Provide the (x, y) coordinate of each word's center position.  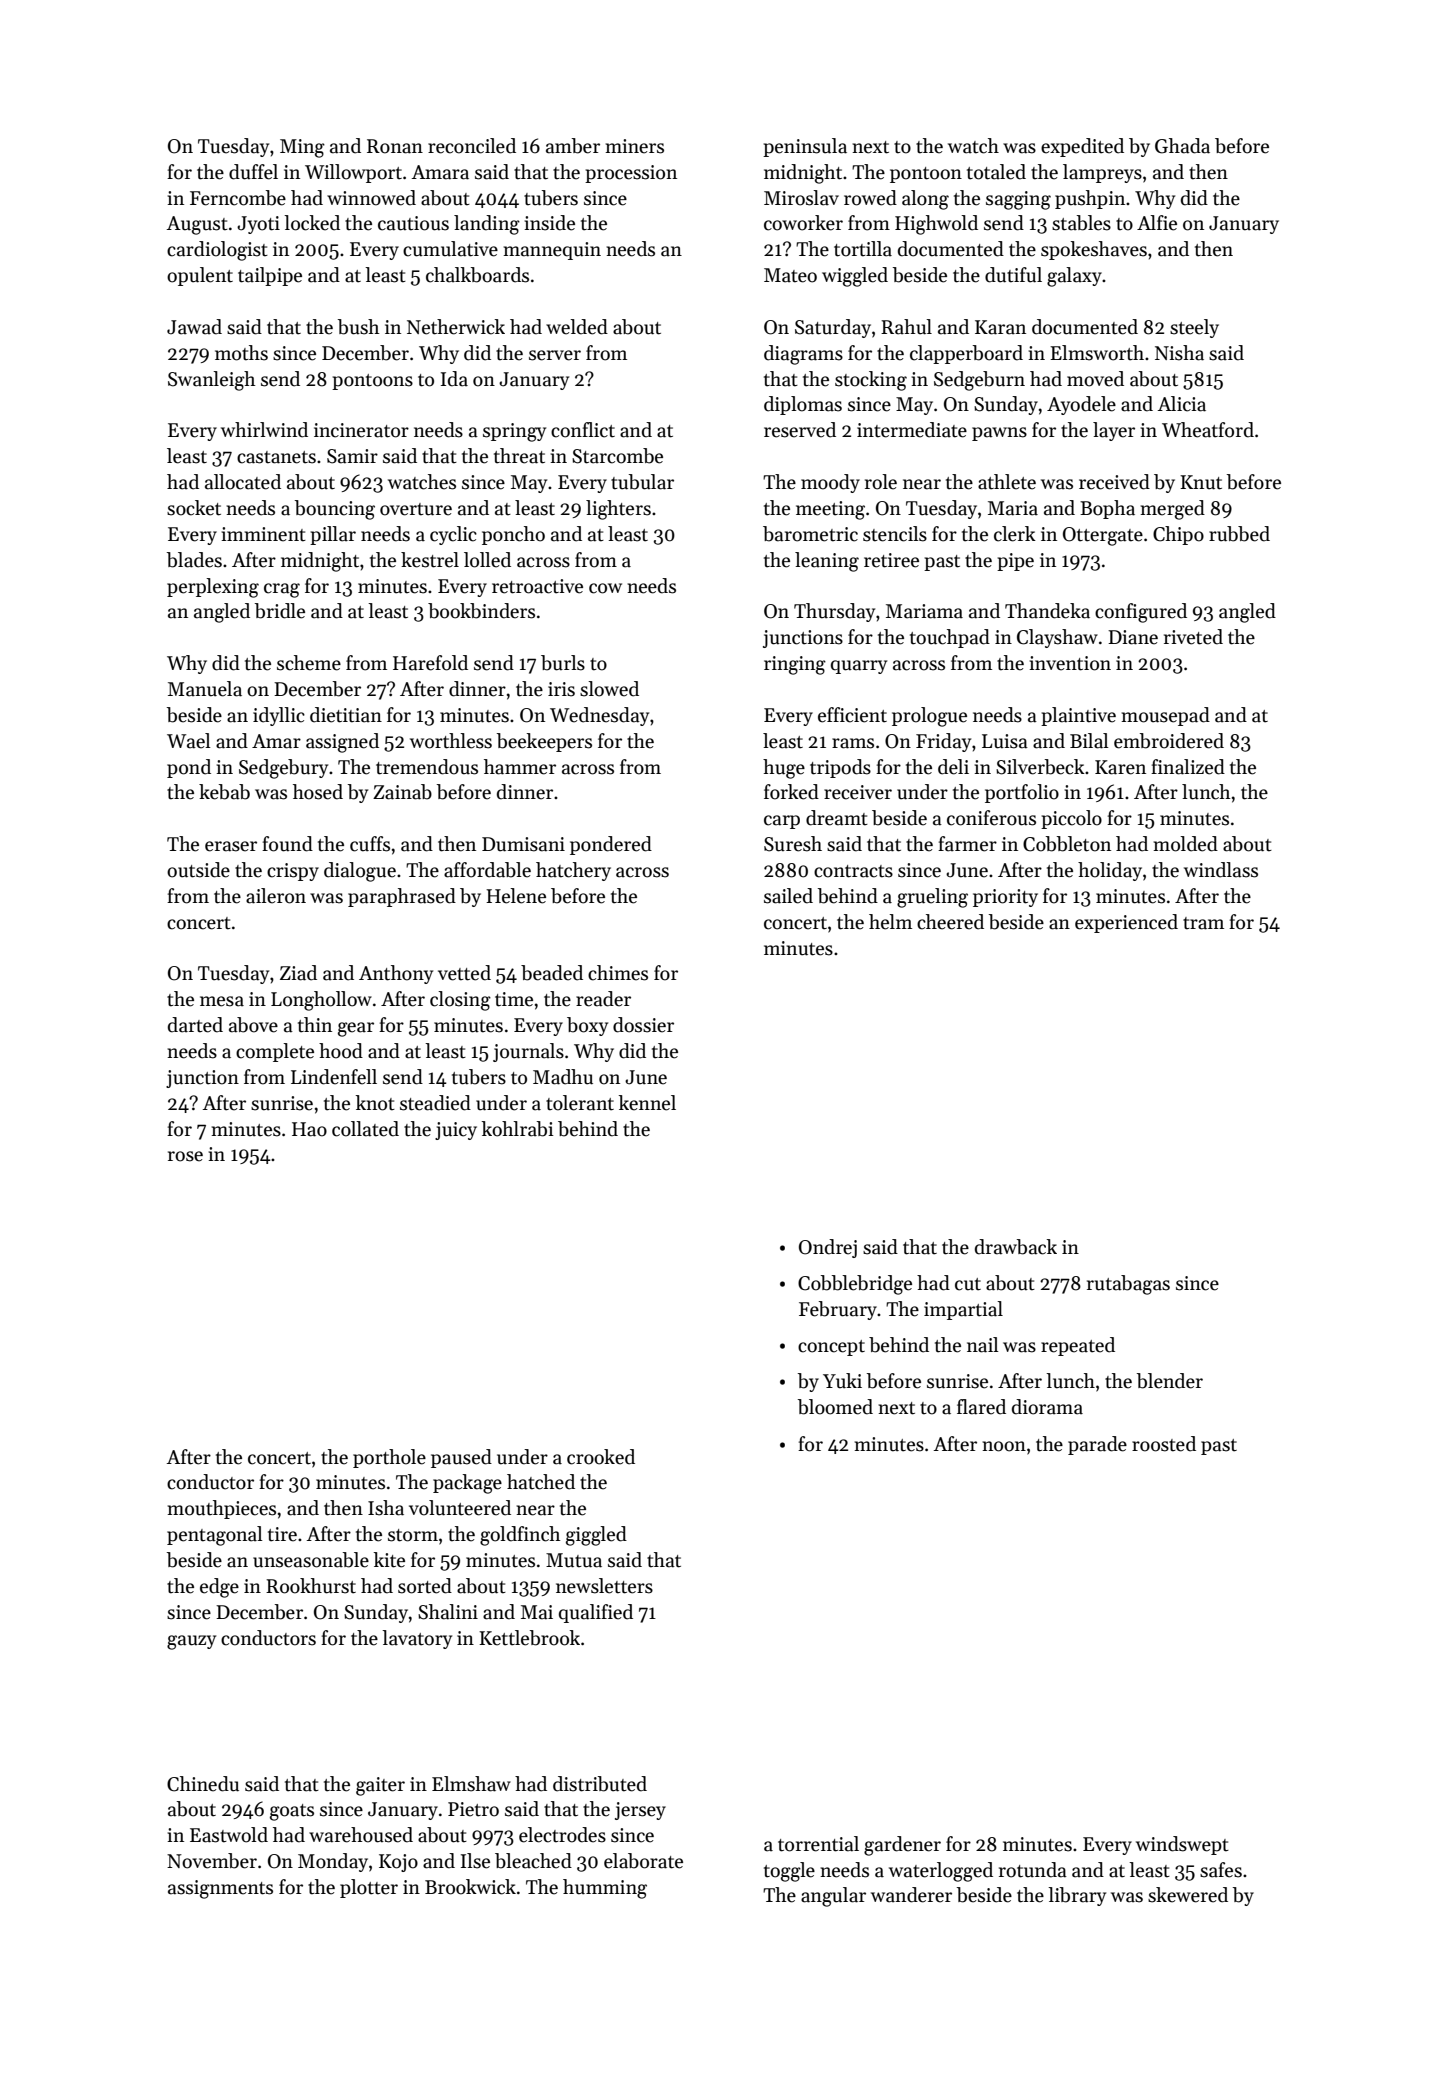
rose (185, 1156)
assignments (220, 1889)
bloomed (835, 1407)
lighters (618, 510)
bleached (533, 1861)
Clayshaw (1057, 638)
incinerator (361, 430)
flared (981, 1407)
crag (282, 590)
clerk (1015, 534)
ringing (795, 665)
